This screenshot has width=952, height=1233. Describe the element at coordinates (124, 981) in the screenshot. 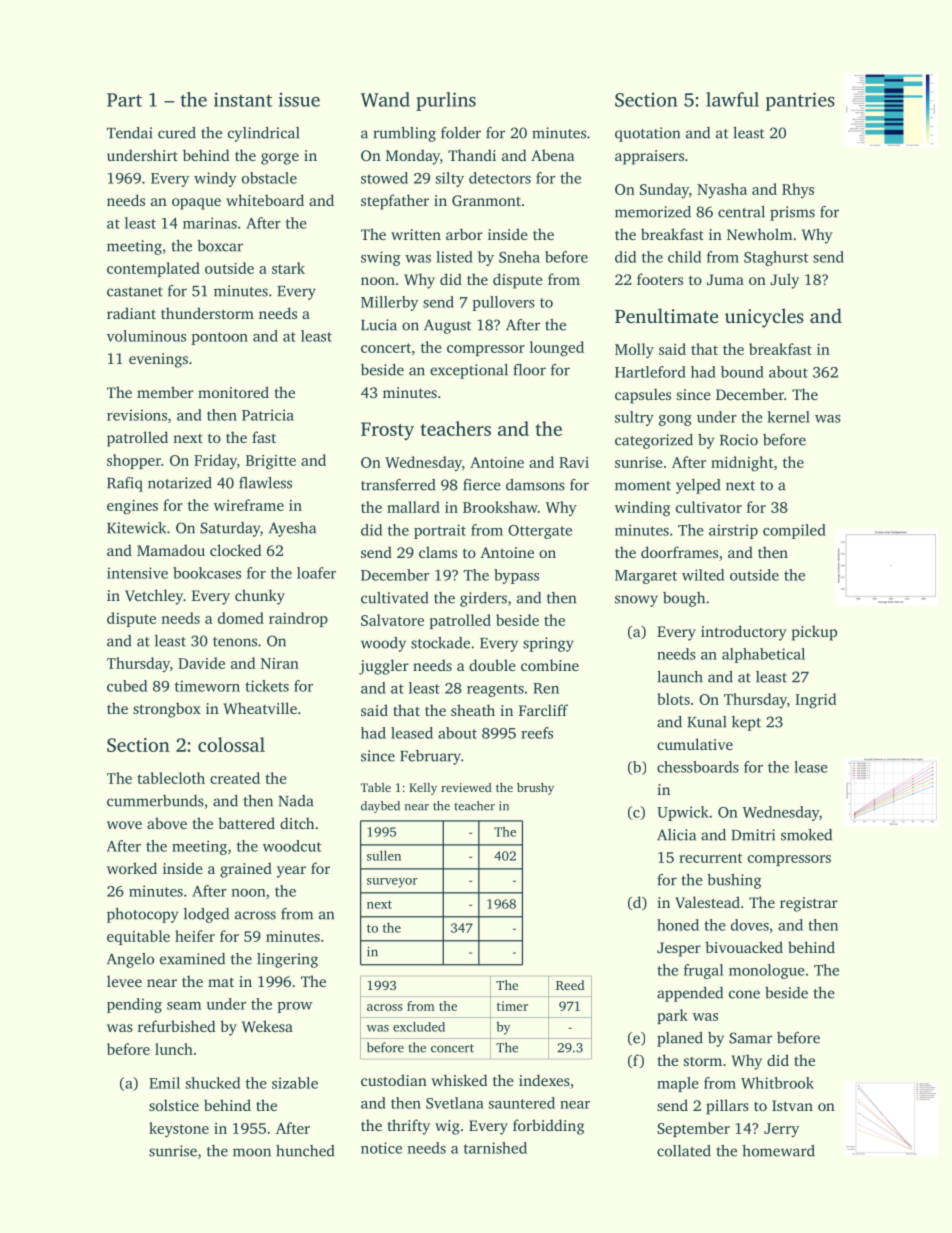

I see `levee` at that location.
